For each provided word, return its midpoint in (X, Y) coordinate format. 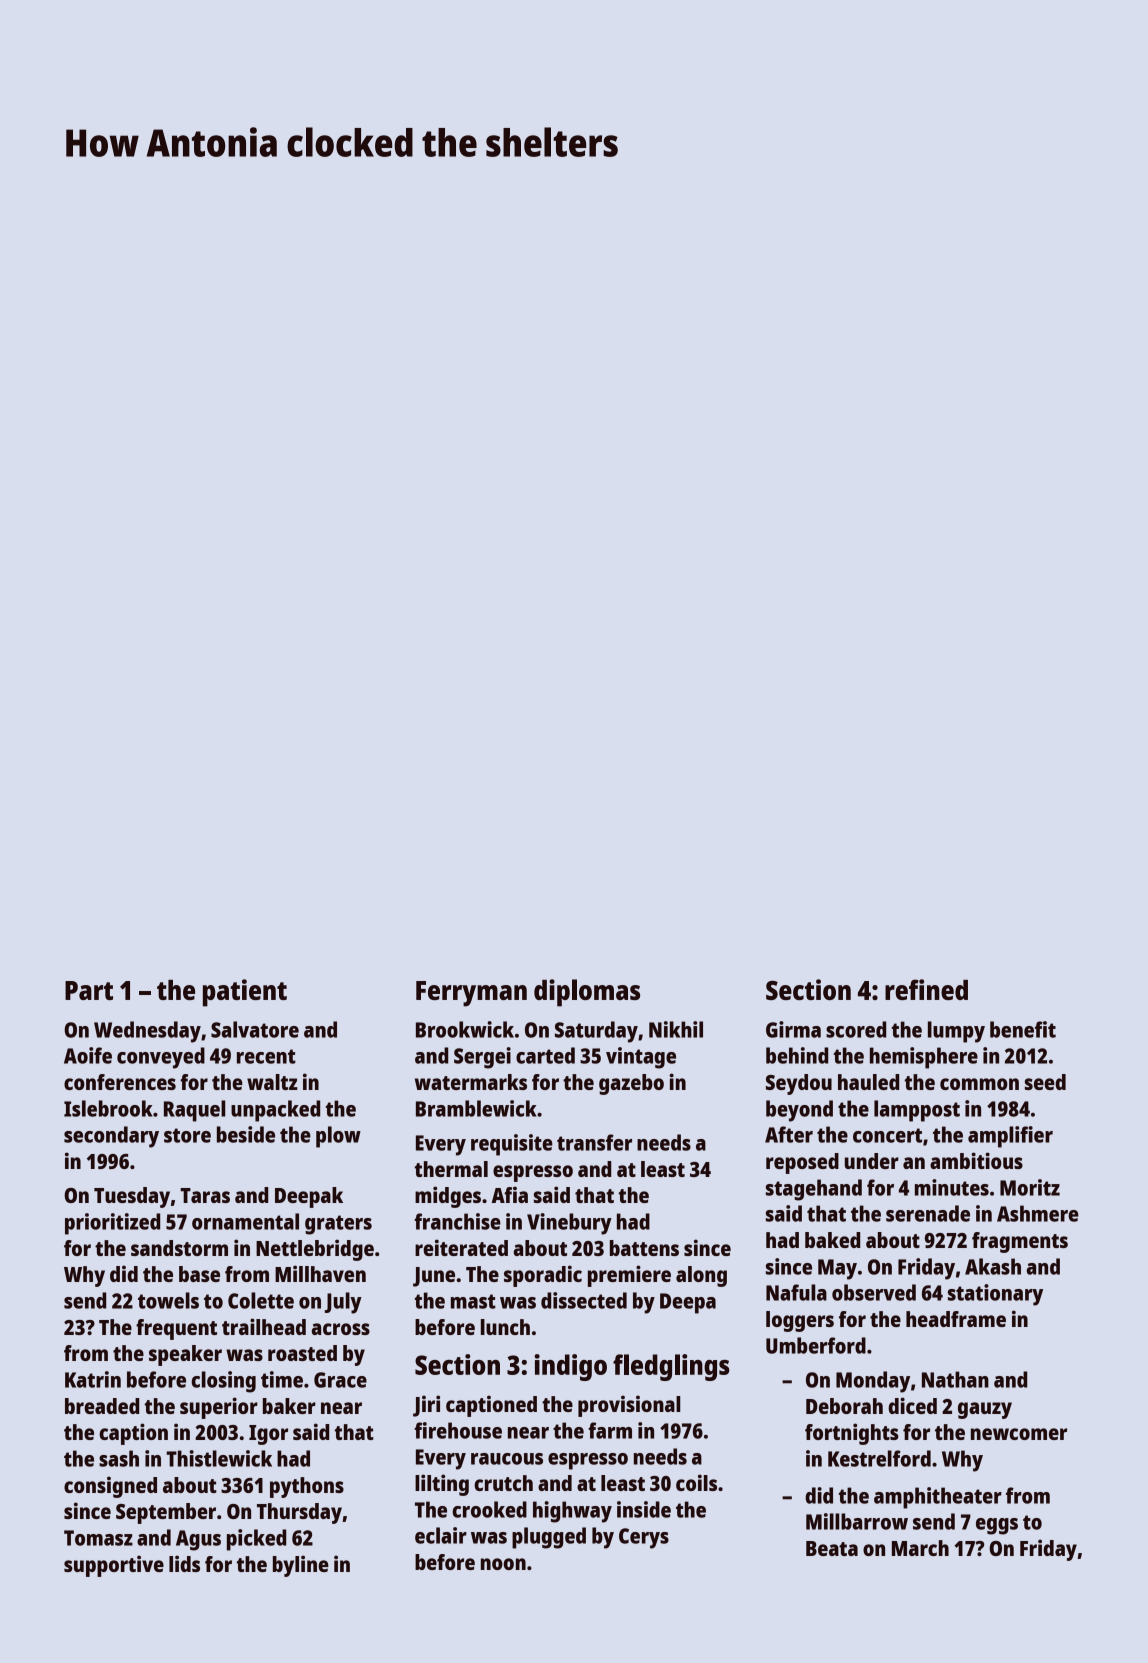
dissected (584, 1300)
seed (1045, 1082)
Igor (268, 1435)
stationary (995, 1295)
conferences (120, 1082)
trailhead (264, 1326)
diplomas (587, 993)
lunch (505, 1327)
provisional (629, 1406)
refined (926, 989)
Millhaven (320, 1273)
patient (245, 993)
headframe (956, 1319)
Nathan (955, 1379)
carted (545, 1055)
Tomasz (98, 1538)
